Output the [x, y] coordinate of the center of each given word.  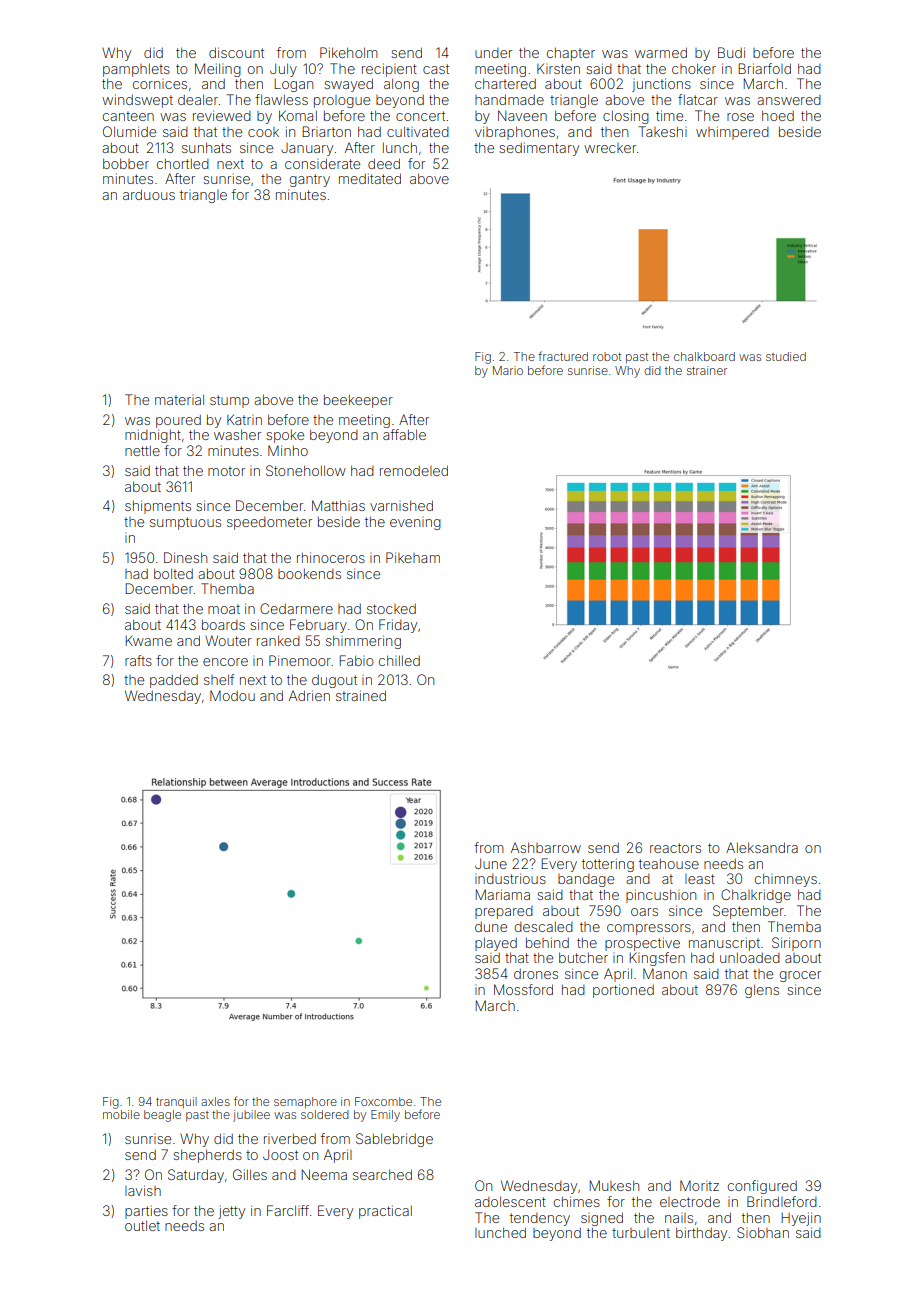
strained [361, 695]
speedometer [269, 523]
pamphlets [136, 70]
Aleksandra [762, 847]
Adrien [309, 695]
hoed [778, 115]
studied [786, 356]
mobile [121, 1114]
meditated [370, 178]
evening [415, 523]
